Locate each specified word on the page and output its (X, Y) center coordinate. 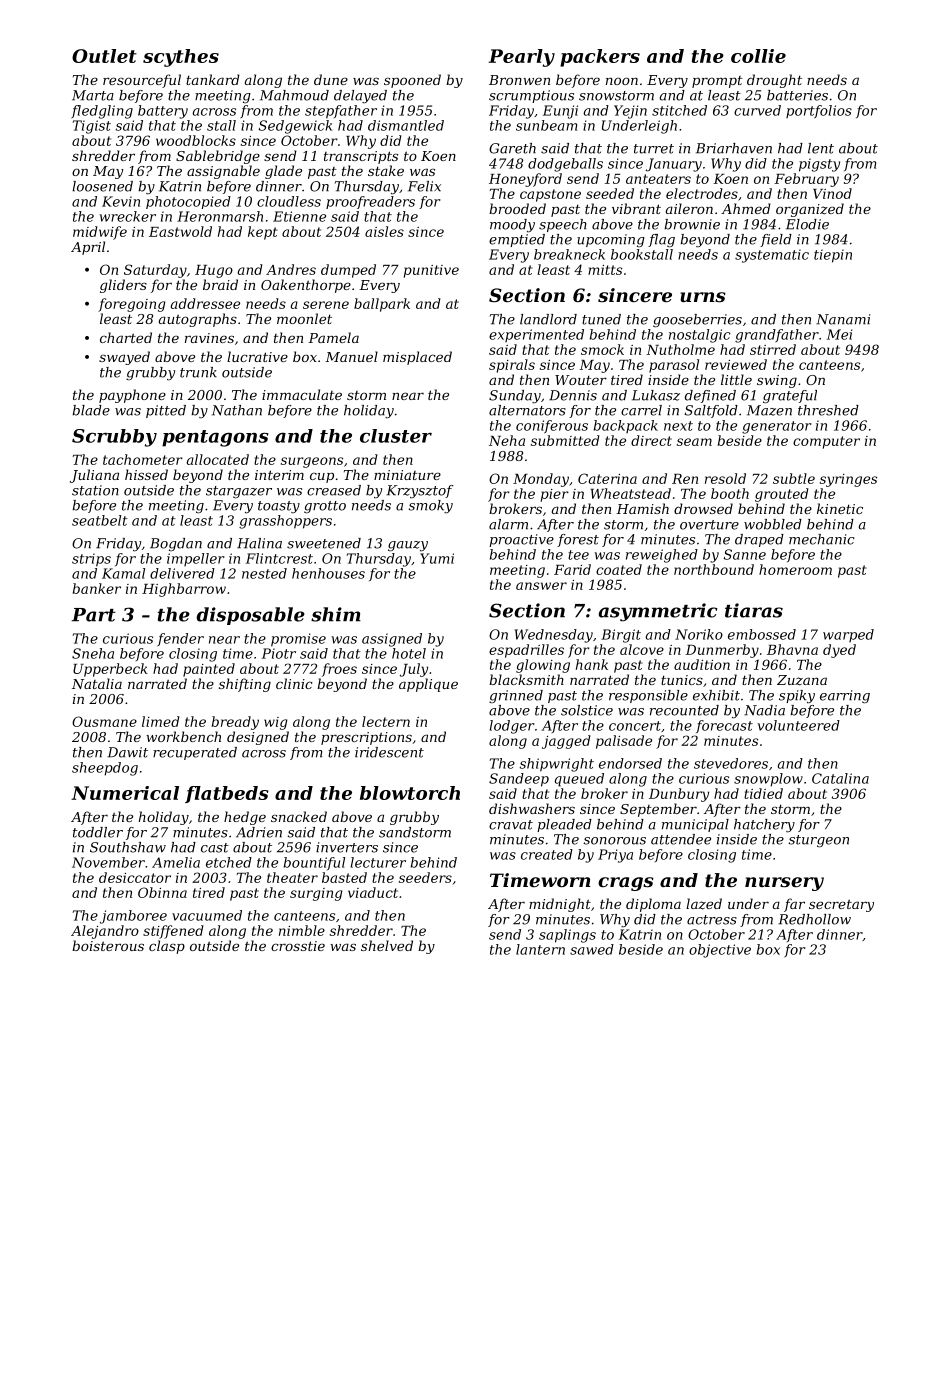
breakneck (569, 254)
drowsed (703, 508)
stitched (679, 110)
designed (258, 738)
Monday (541, 480)
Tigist (92, 127)
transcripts (361, 157)
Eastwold (180, 231)
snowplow (768, 780)
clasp (167, 947)
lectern (386, 721)
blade (91, 410)
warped (848, 635)
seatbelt (100, 520)
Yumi (437, 558)
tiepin (833, 256)
